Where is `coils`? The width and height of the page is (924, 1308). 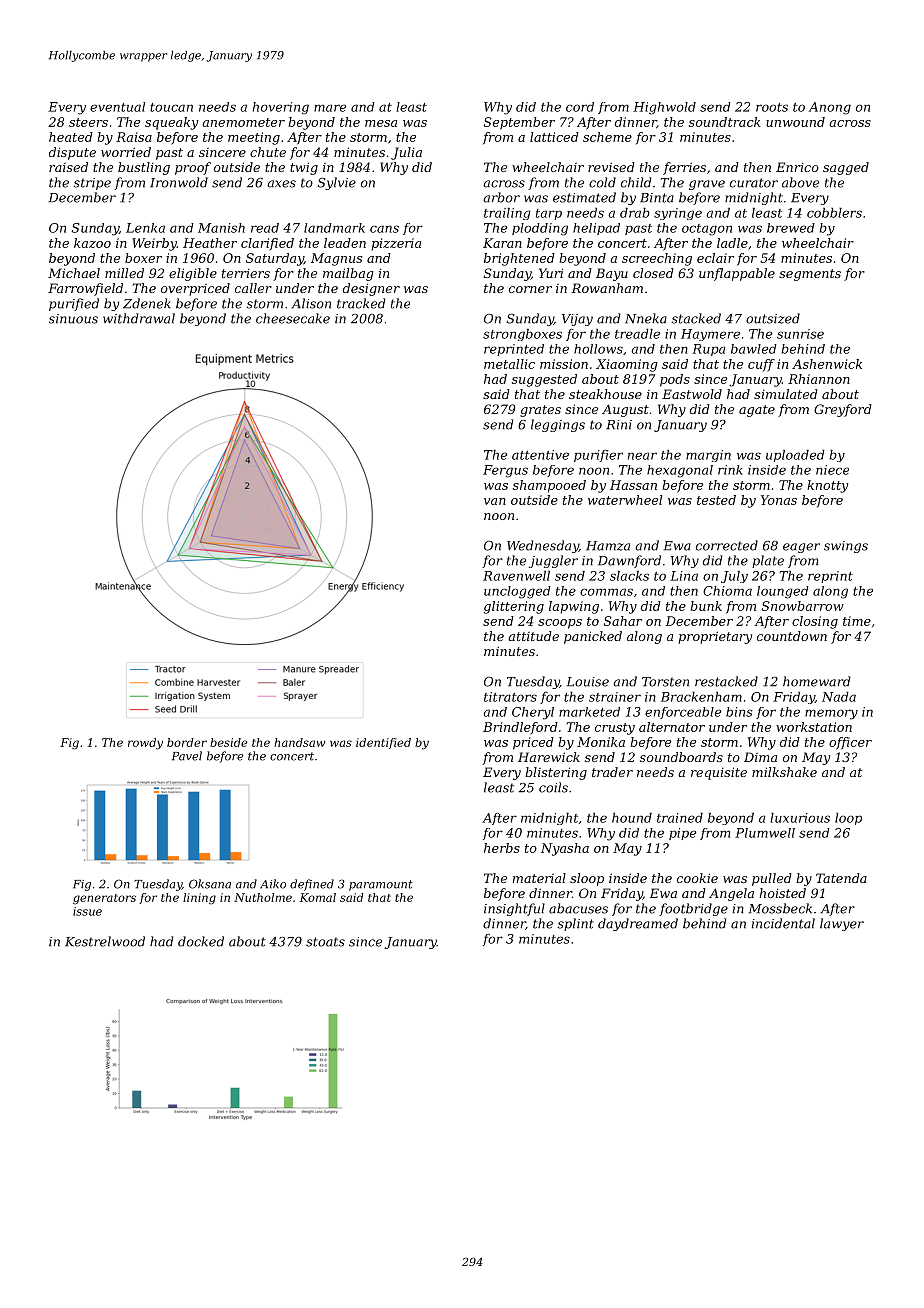
coils is located at coordinates (553, 787).
